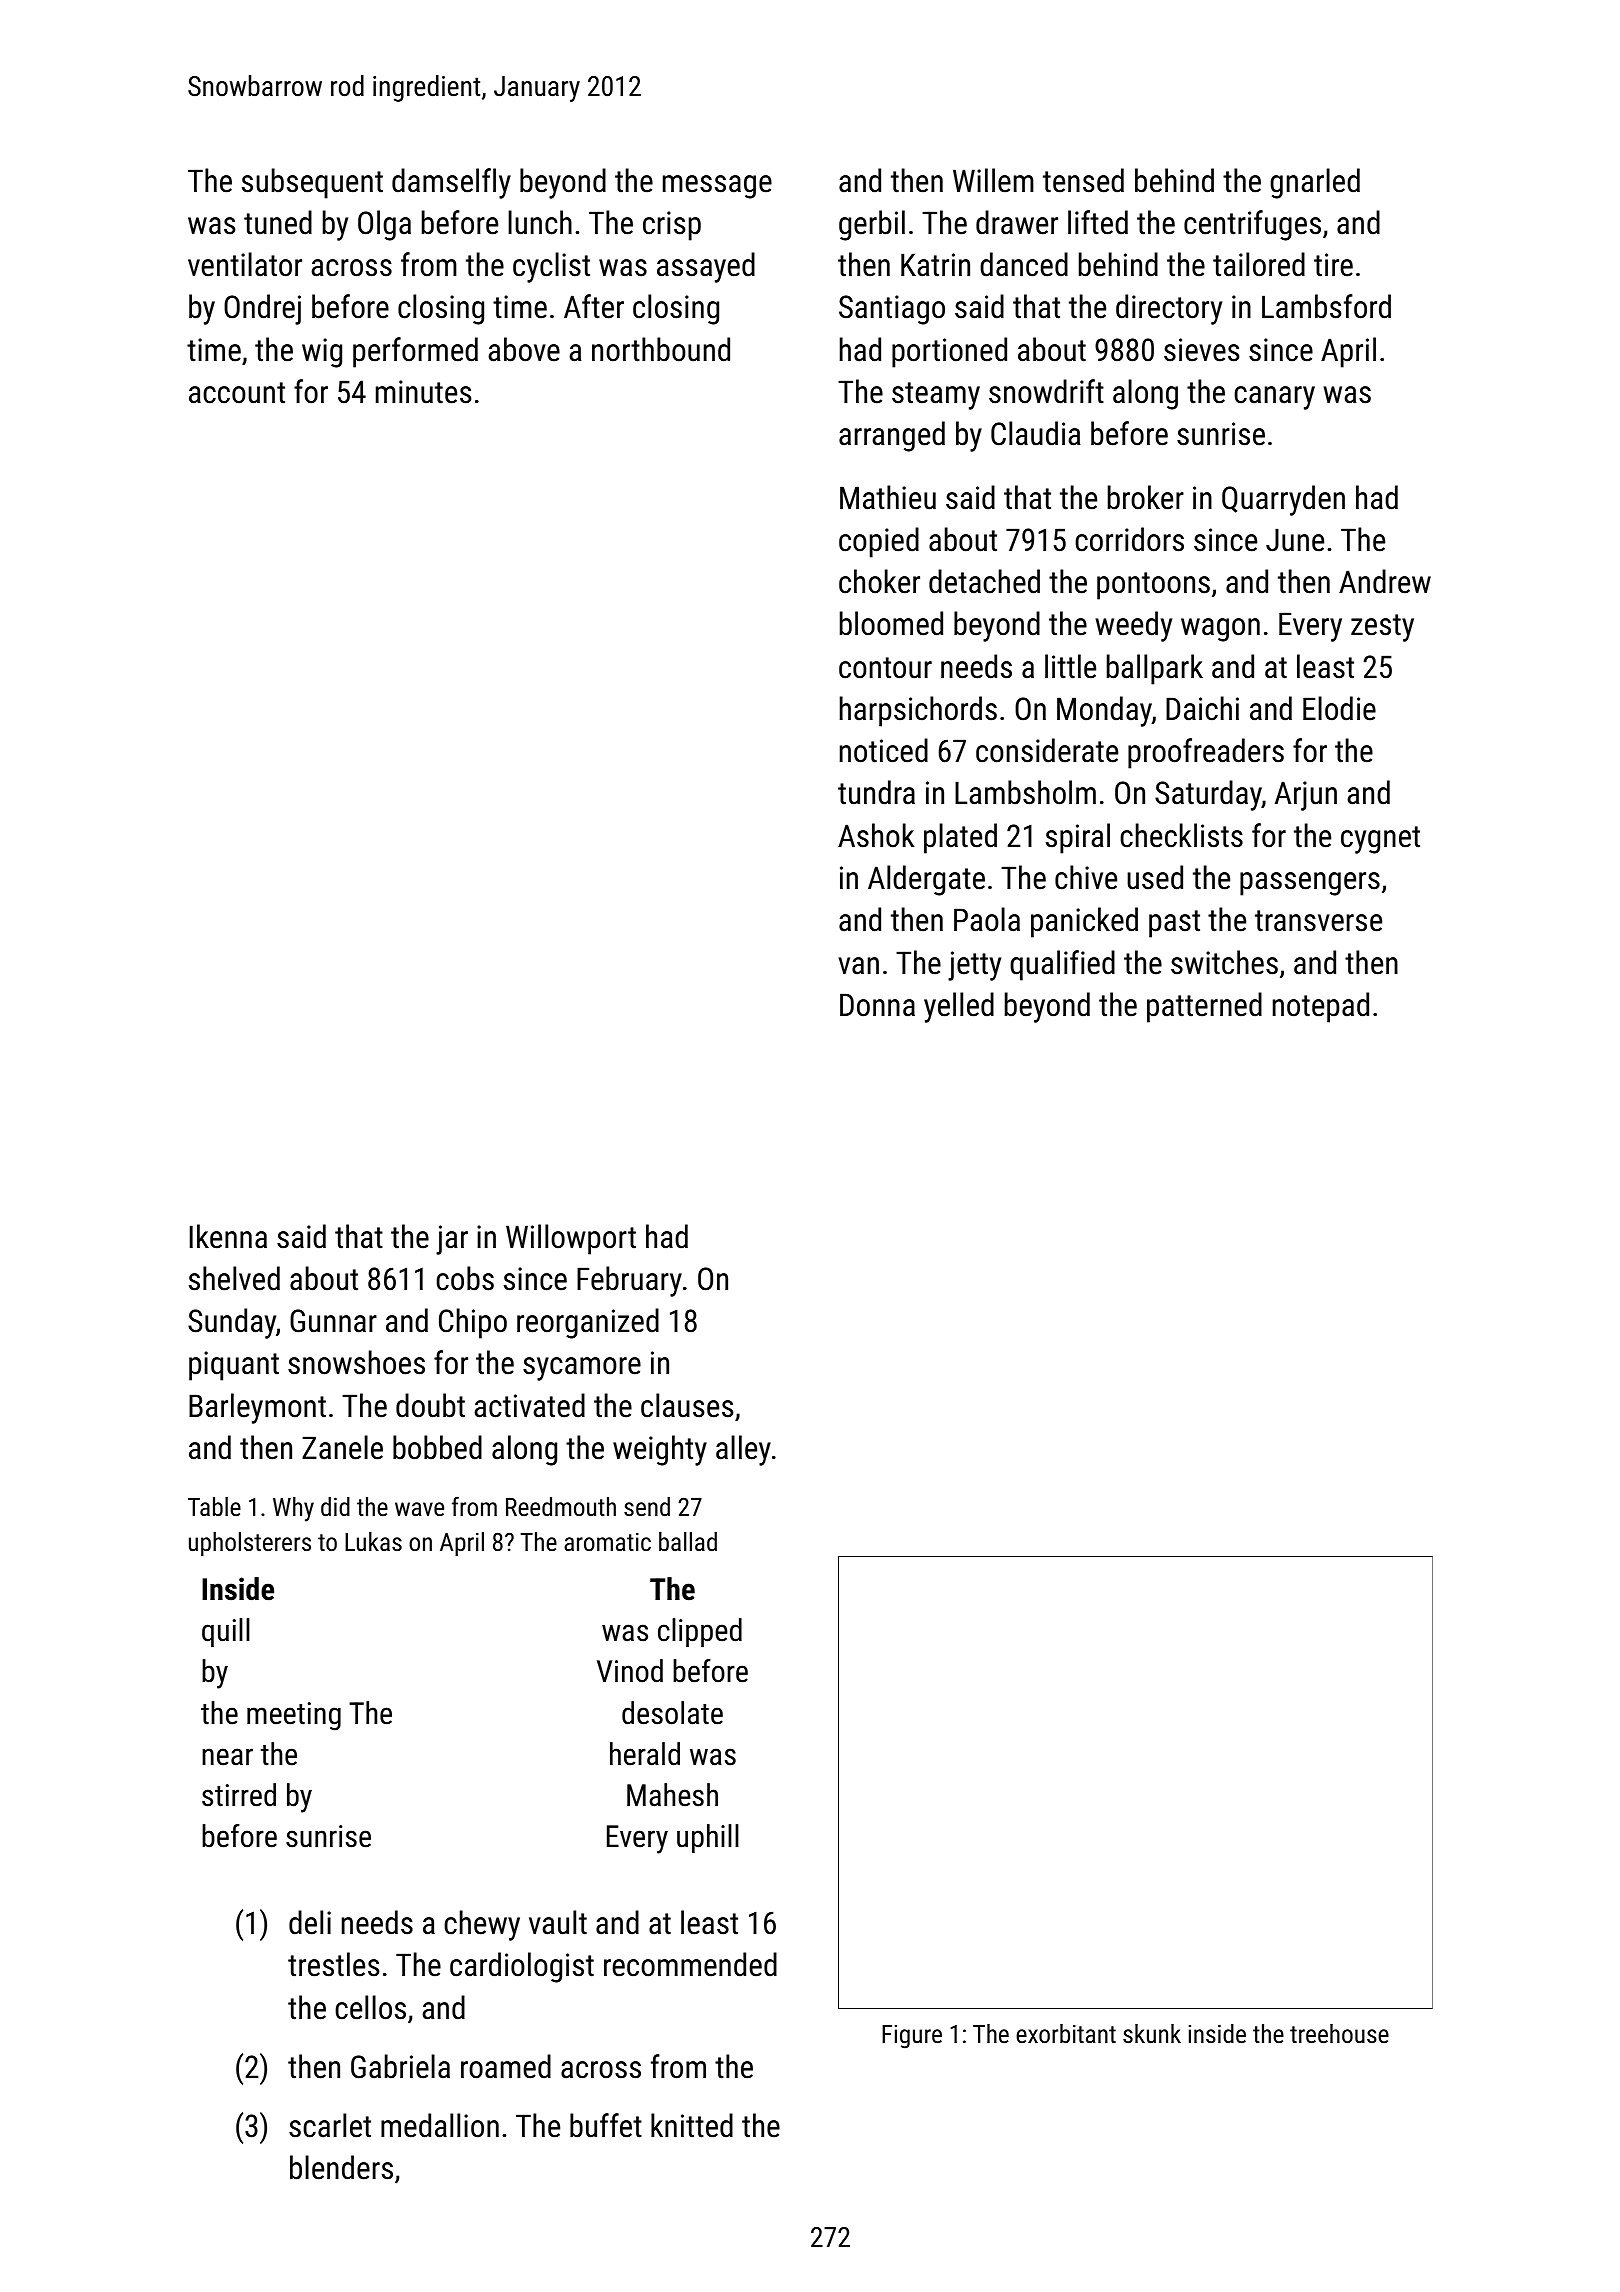  What do you see at coordinates (312, 183) in the screenshot?
I see `subsequent` at bounding box center [312, 183].
